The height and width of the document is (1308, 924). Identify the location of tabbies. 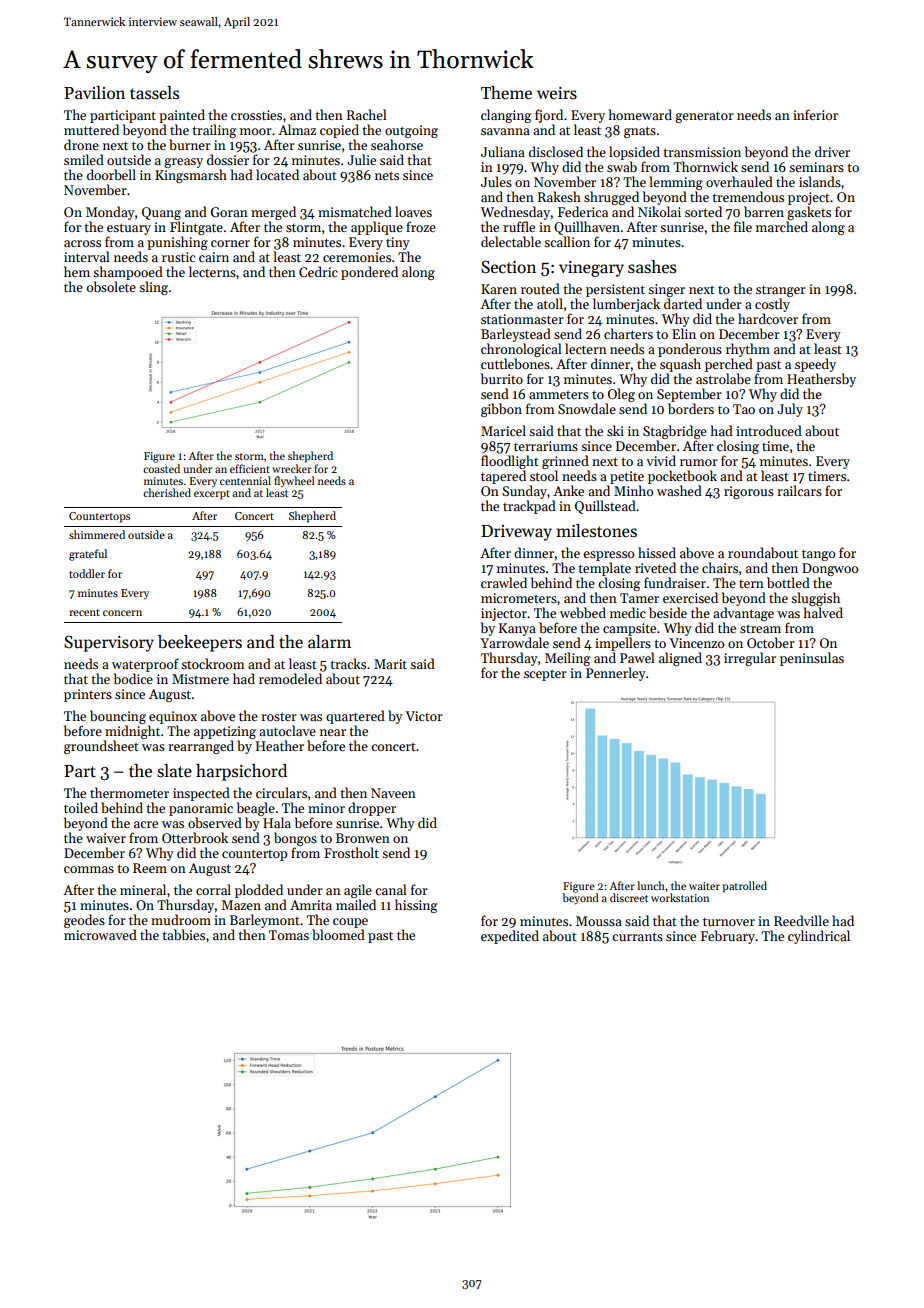
(183, 934).
